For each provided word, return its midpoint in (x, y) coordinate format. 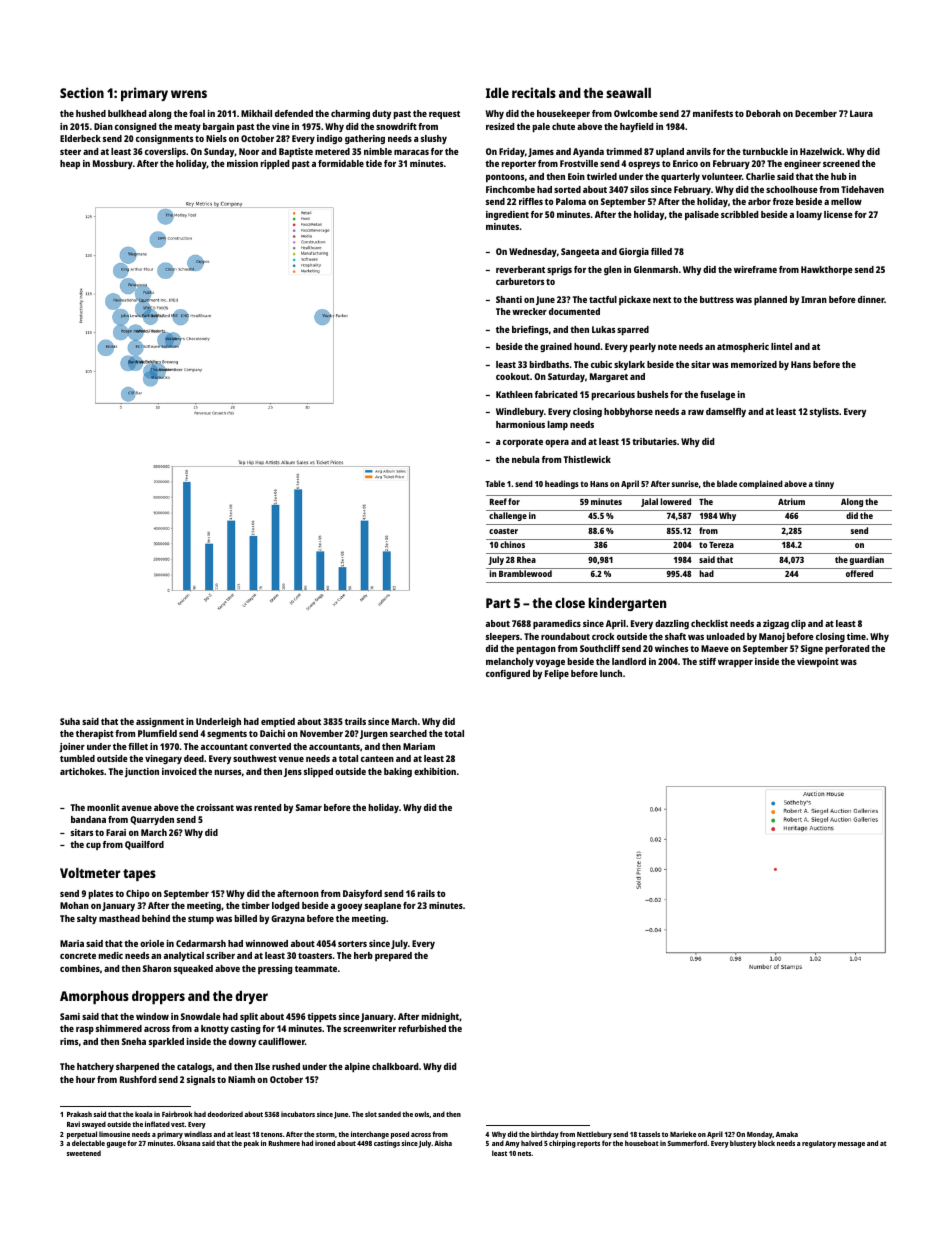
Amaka (787, 1134)
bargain (218, 127)
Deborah (763, 113)
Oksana (188, 1143)
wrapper (735, 663)
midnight (440, 1017)
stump (201, 920)
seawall (628, 93)
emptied (278, 722)
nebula (525, 459)
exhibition (435, 771)
